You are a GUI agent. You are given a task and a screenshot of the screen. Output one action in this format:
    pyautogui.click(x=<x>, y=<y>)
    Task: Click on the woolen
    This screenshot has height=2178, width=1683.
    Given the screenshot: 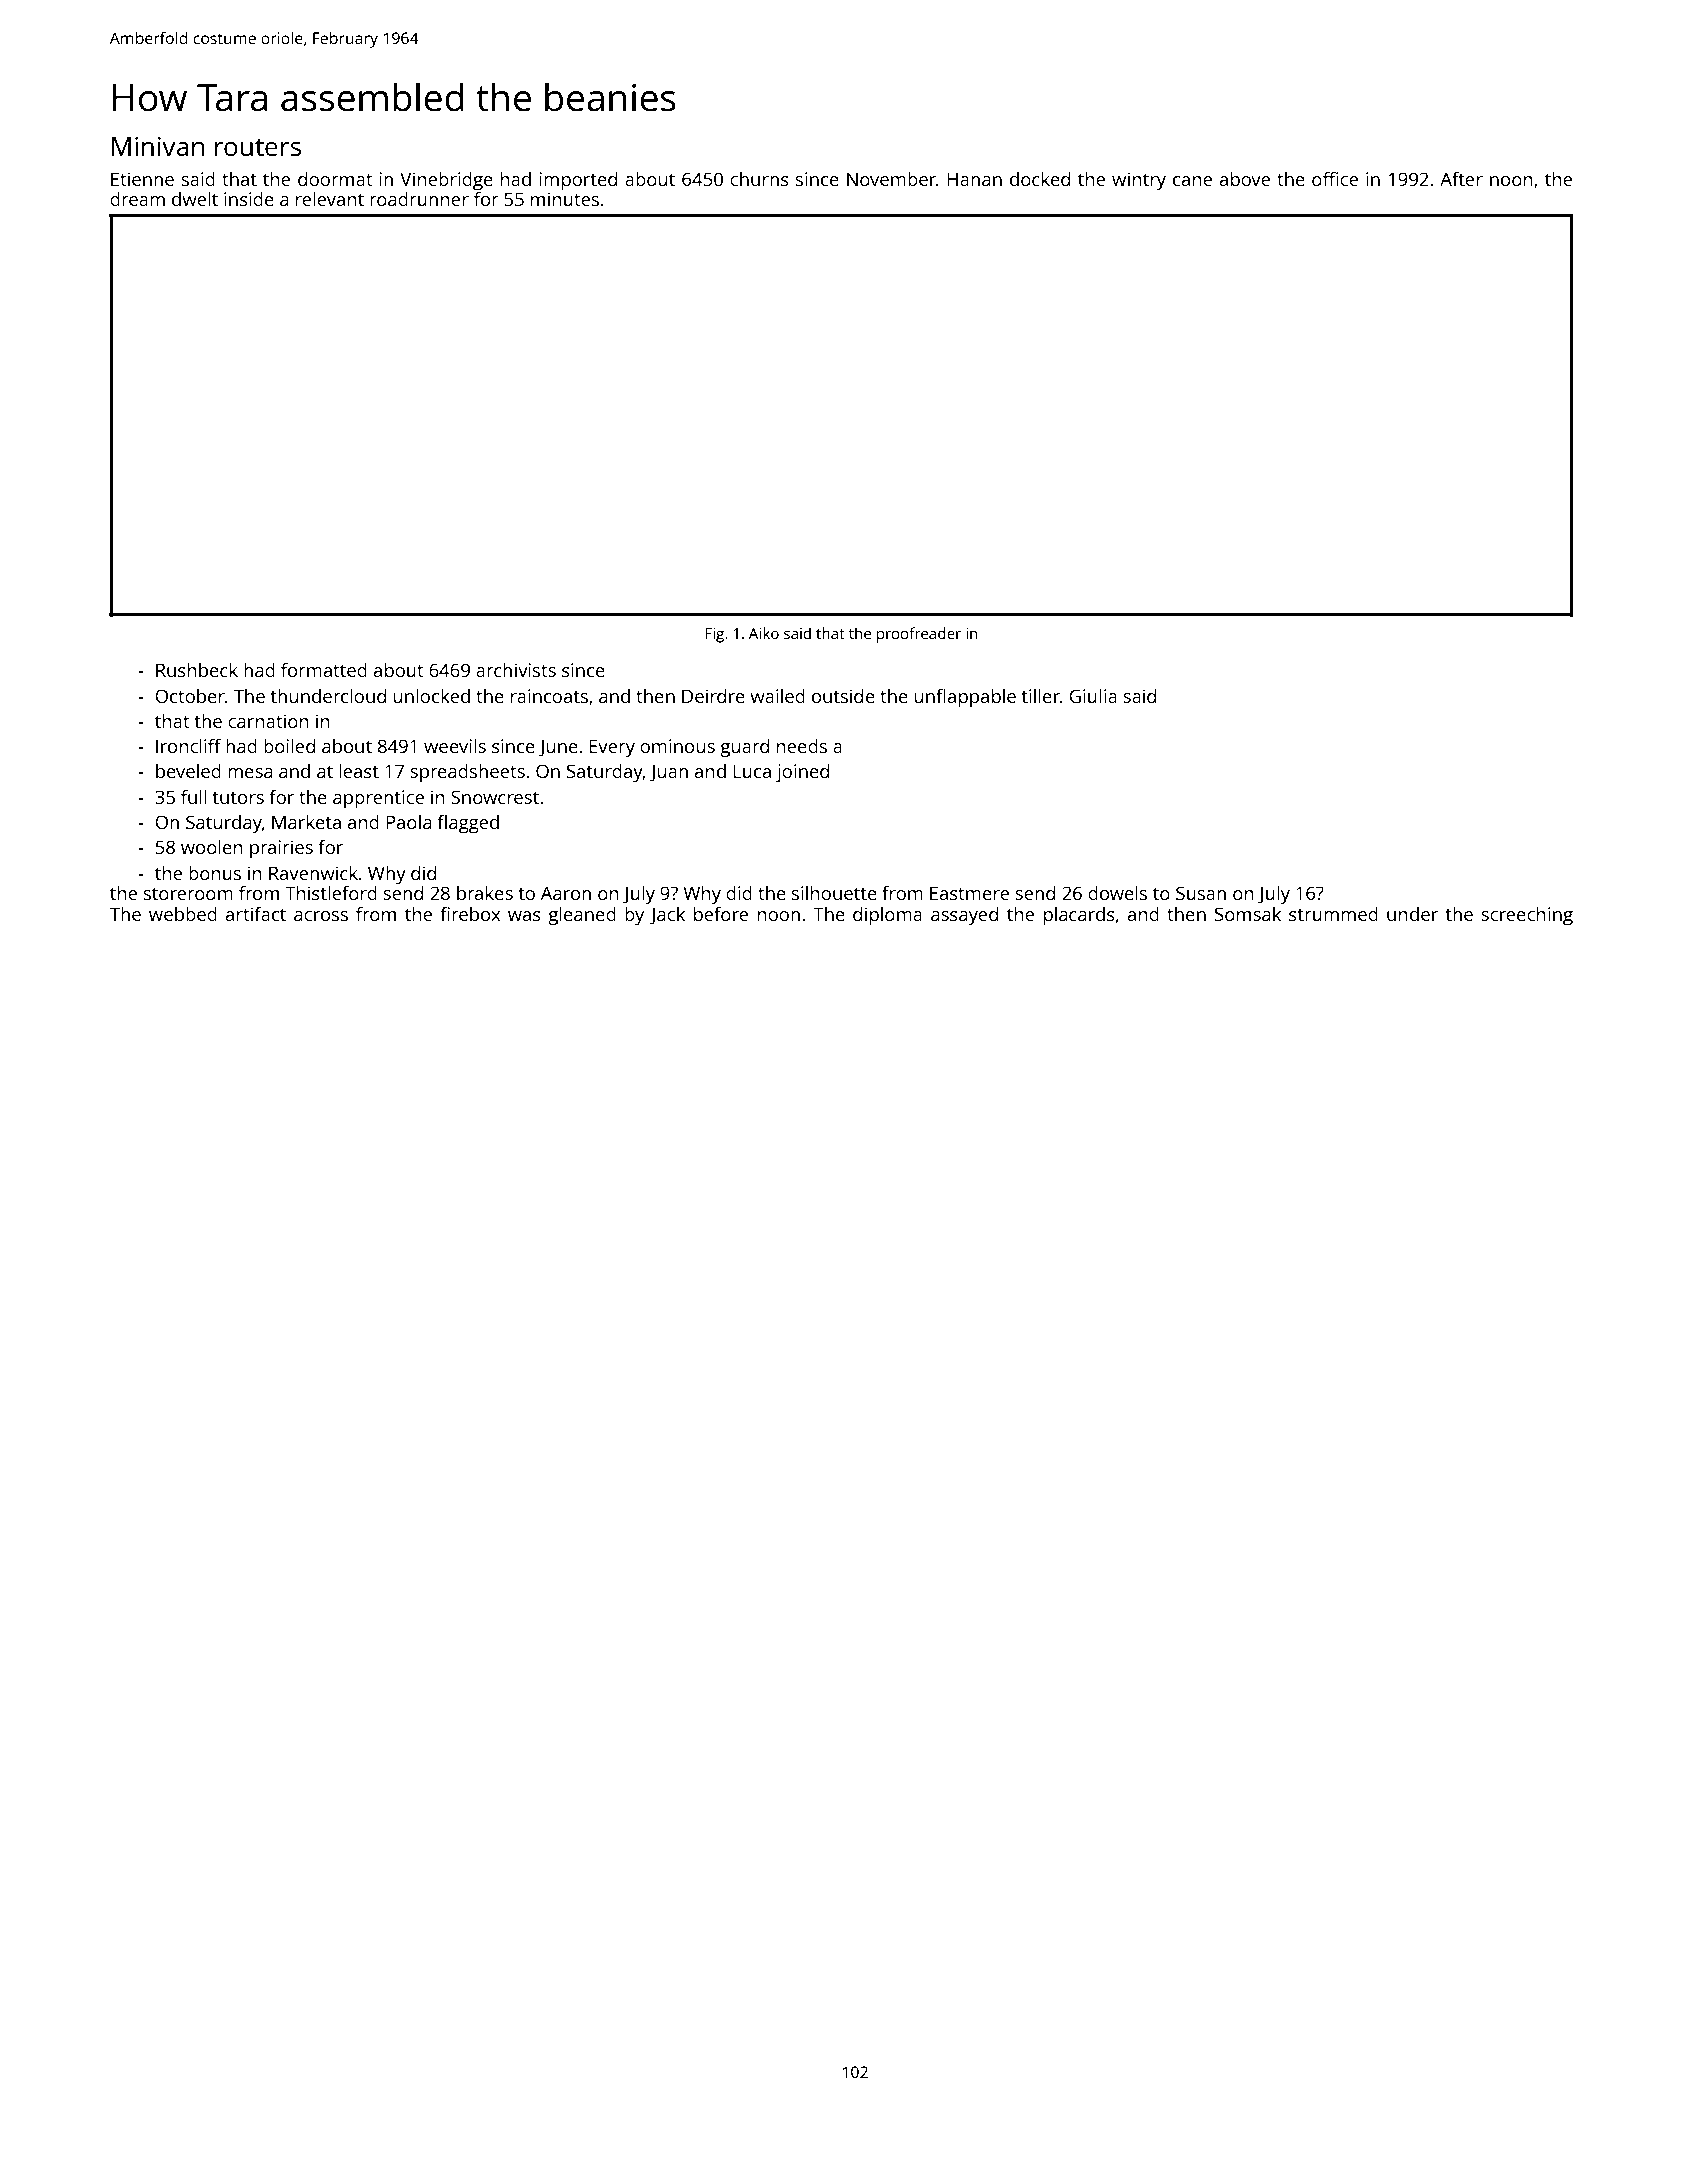 What is the action you would take?
    pyautogui.click(x=212, y=847)
